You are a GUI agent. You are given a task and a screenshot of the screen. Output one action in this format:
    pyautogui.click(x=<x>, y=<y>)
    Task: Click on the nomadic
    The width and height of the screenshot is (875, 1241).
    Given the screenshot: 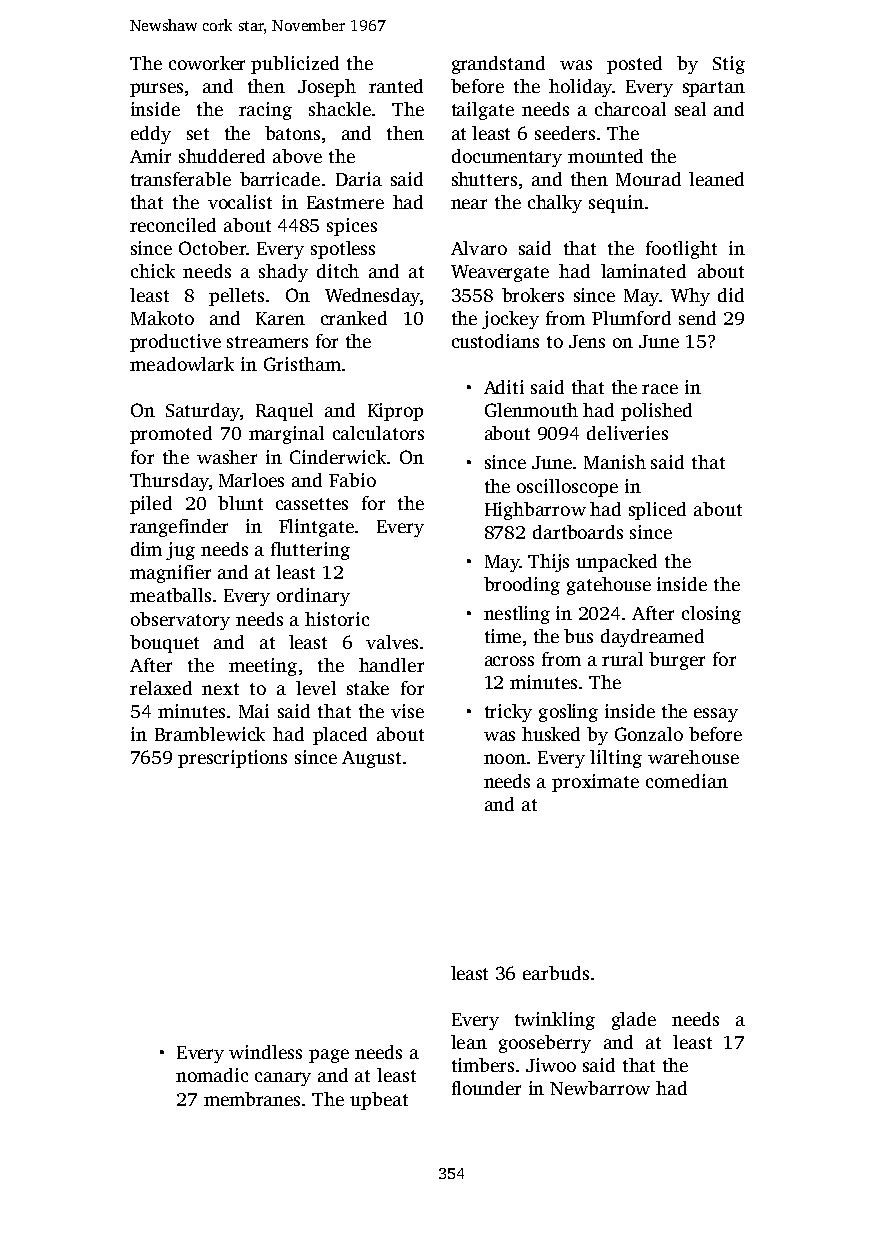 What is the action you would take?
    pyautogui.click(x=212, y=1075)
